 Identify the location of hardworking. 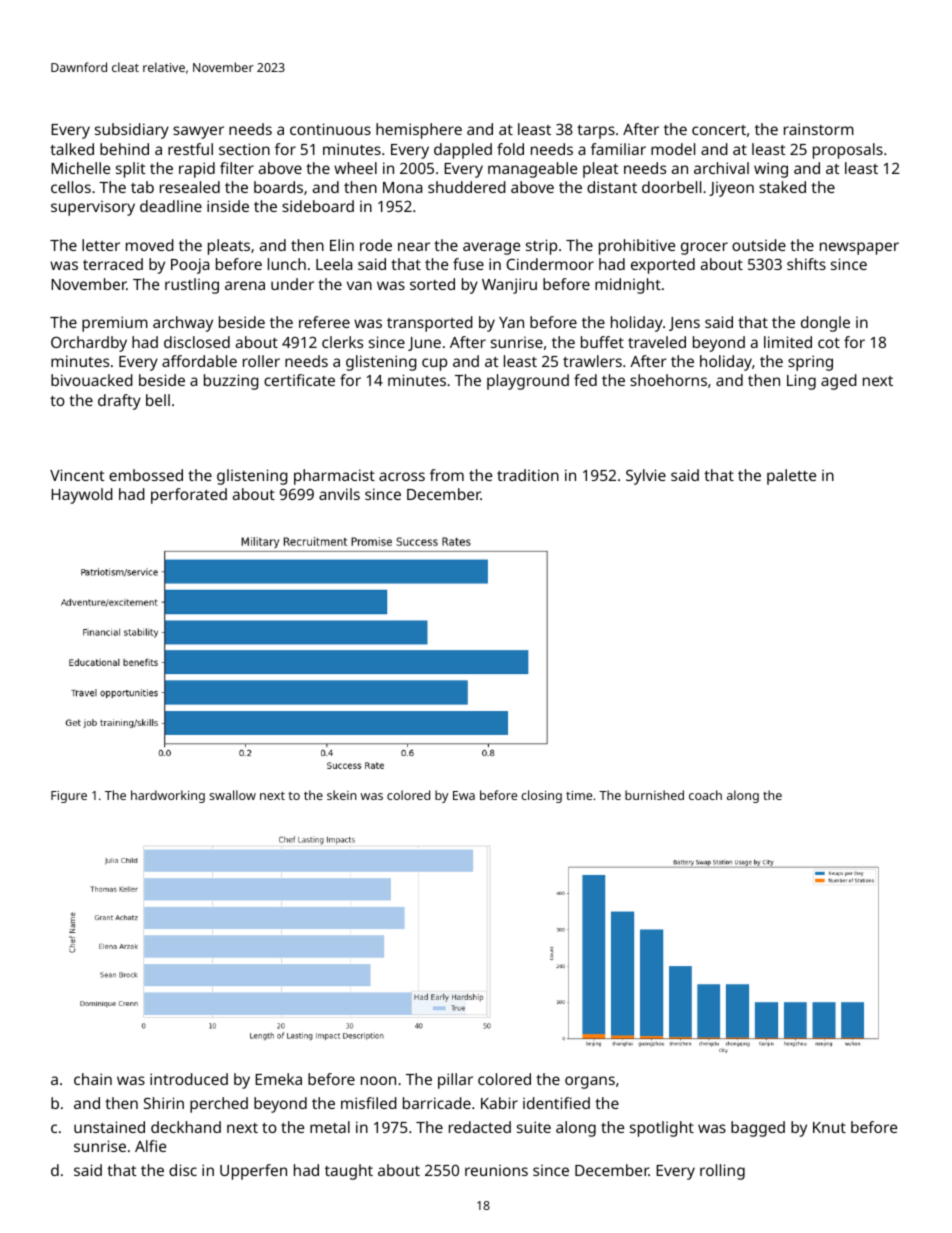
(168, 796).
